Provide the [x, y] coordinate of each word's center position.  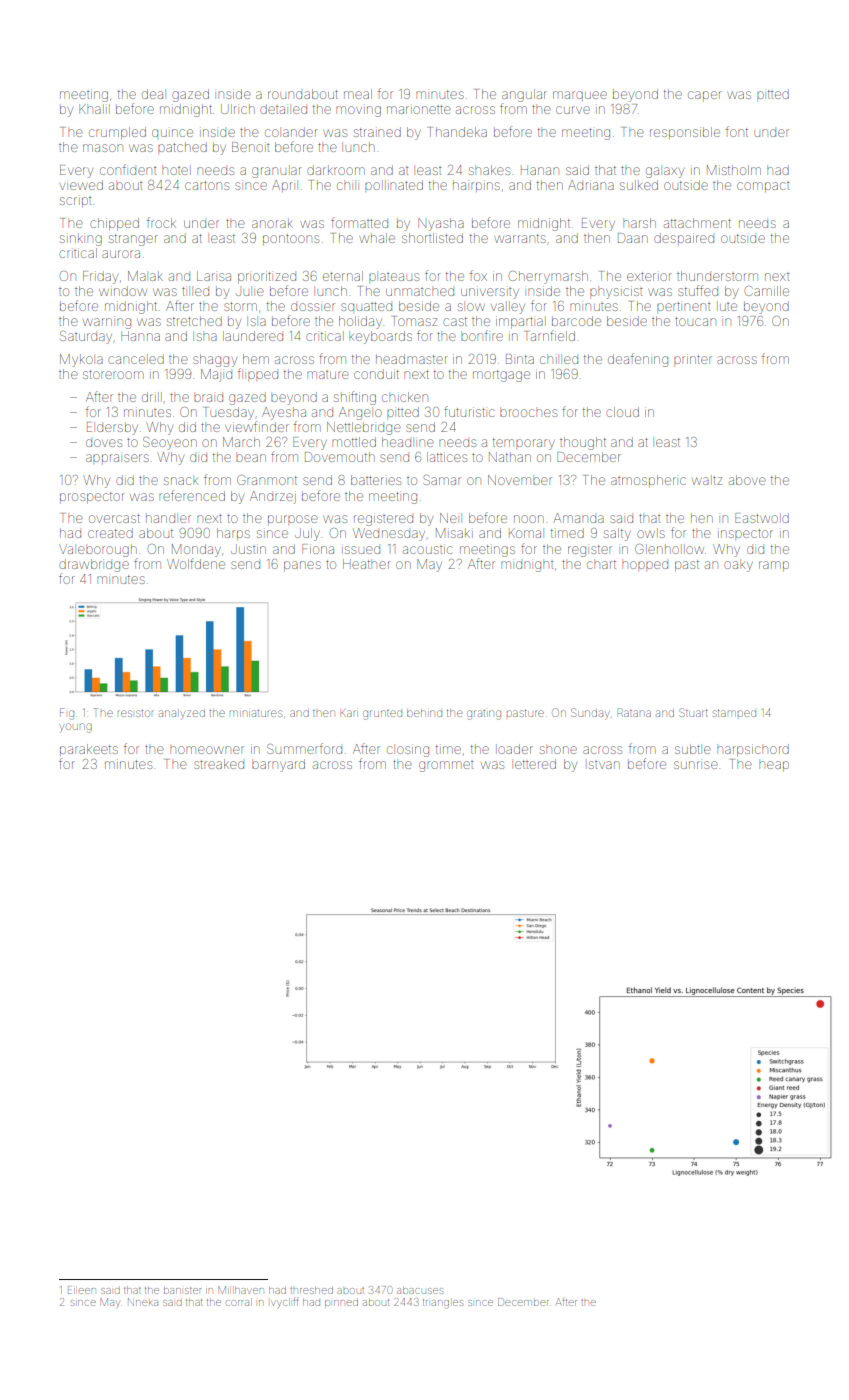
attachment [697, 223]
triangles [443, 1304]
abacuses [420, 1290]
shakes [489, 170]
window [123, 291]
